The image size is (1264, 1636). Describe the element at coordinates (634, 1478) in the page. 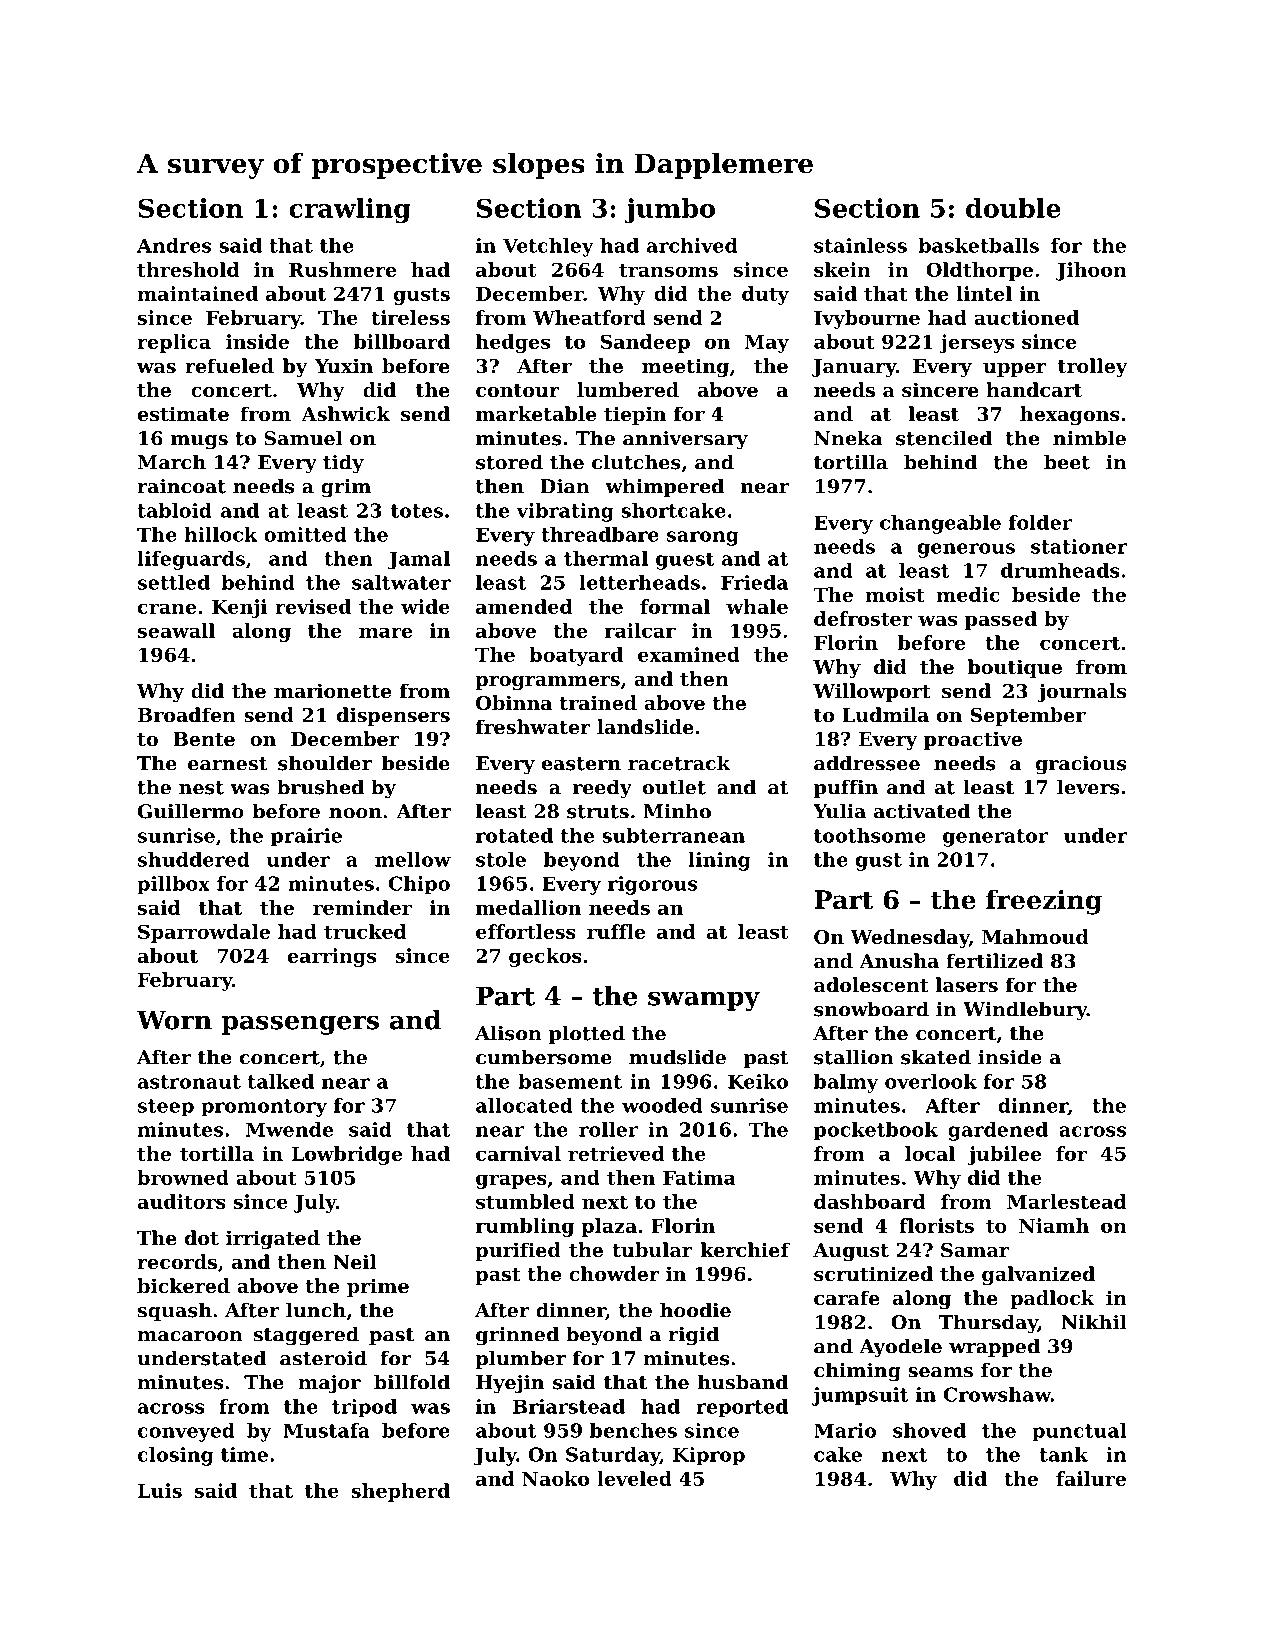

I see `leveled` at that location.
